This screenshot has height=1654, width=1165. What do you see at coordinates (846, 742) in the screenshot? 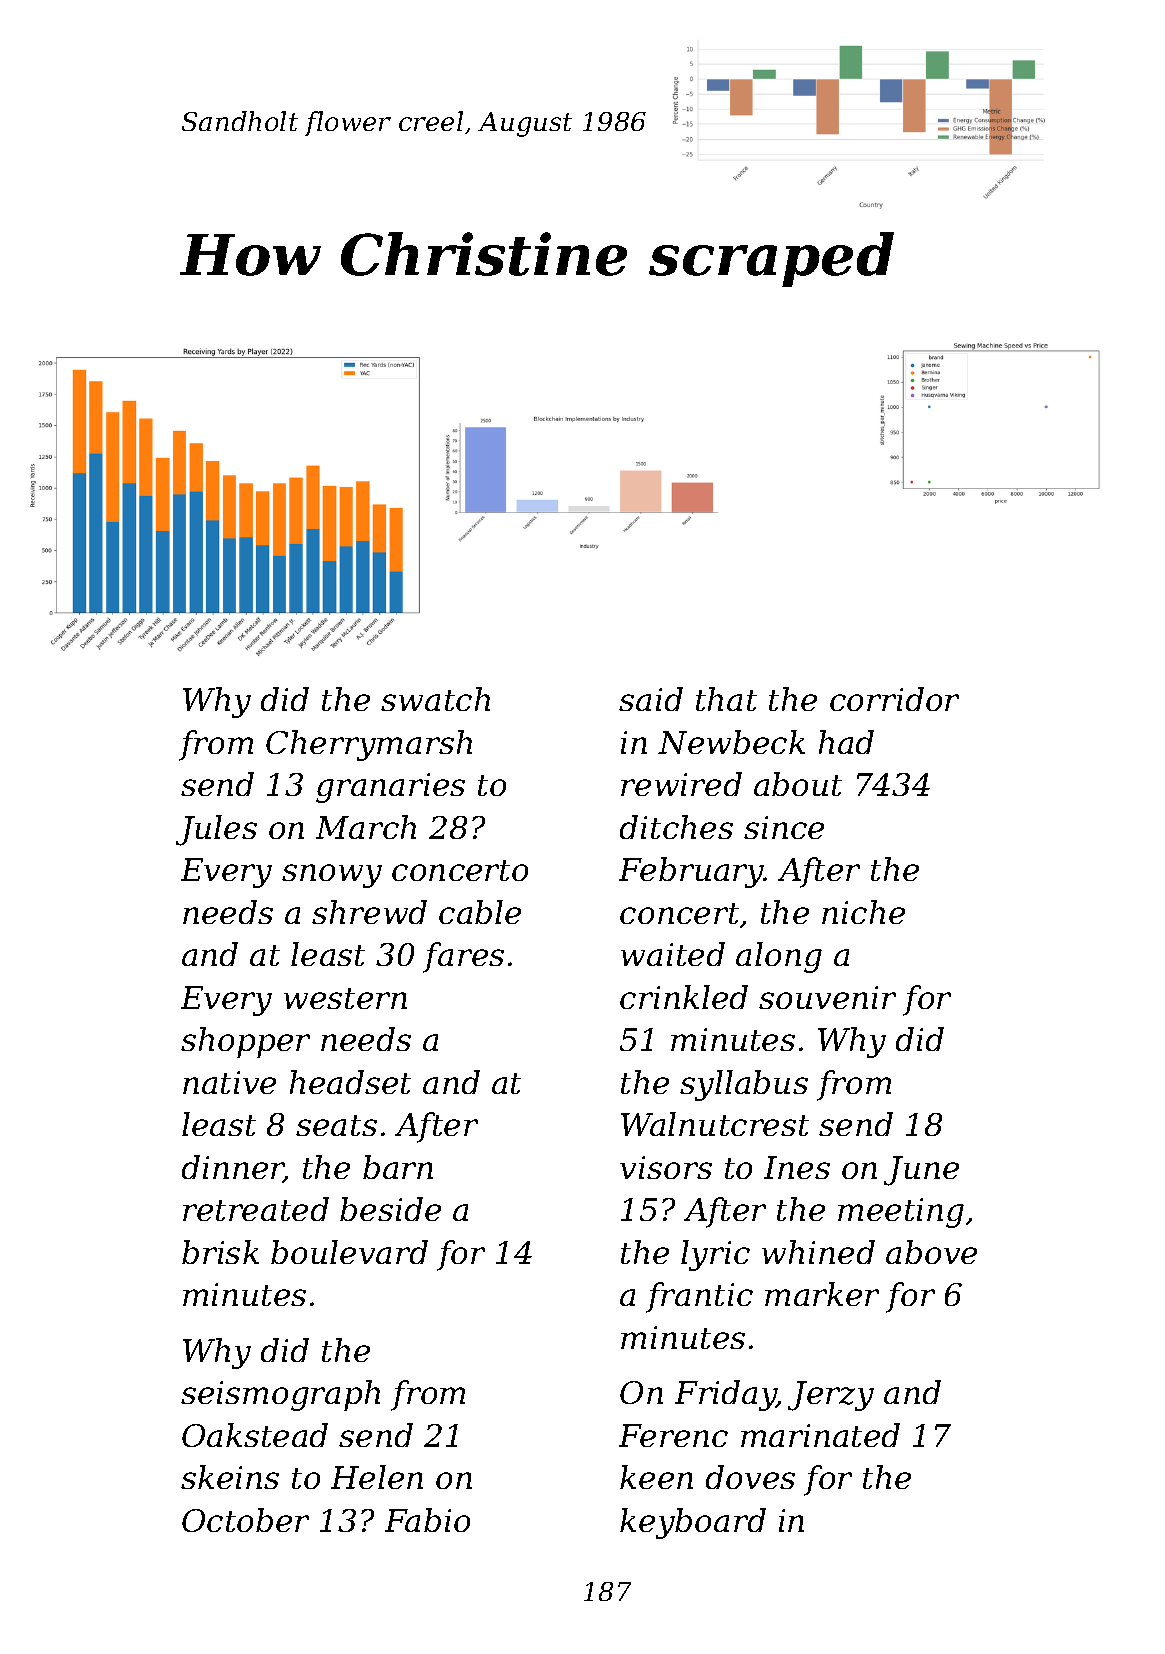
I see `had` at bounding box center [846, 742].
